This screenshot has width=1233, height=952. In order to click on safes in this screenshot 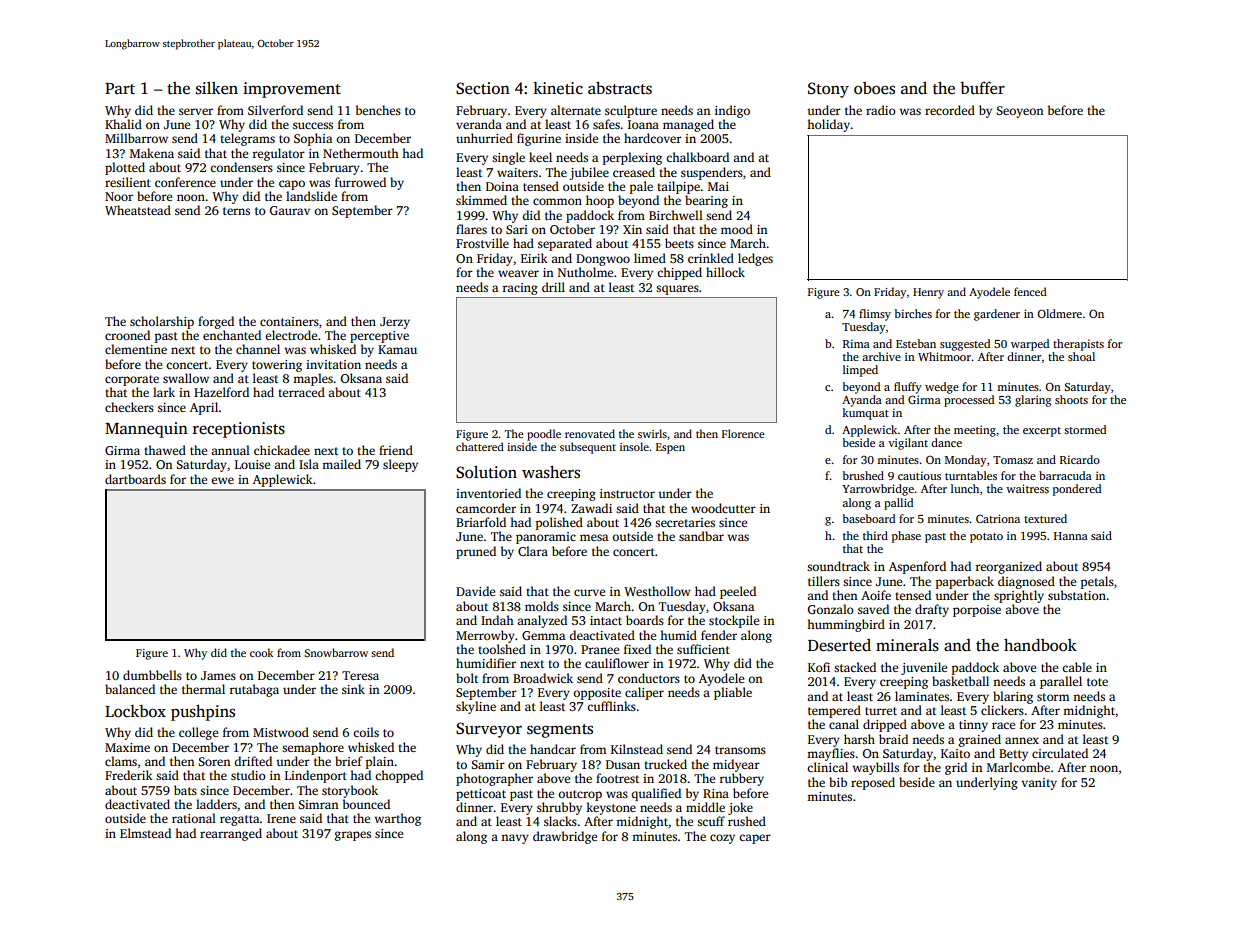, I will do `click(606, 124)`.
